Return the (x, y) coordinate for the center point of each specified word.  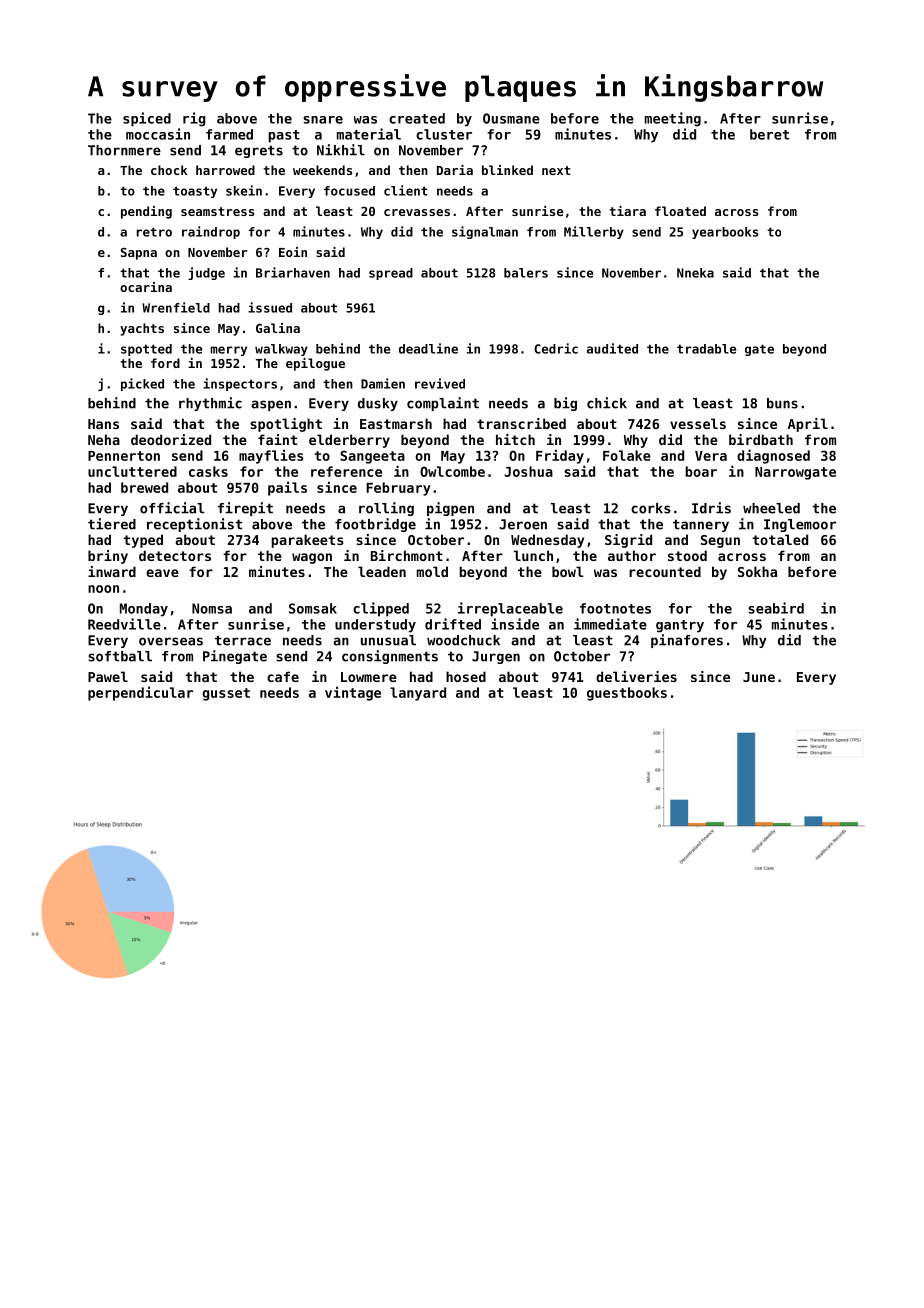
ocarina (146, 287)
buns (782, 403)
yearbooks (725, 233)
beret (769, 134)
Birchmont (407, 555)
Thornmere (124, 150)
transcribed (521, 423)
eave (162, 573)
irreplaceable (510, 609)
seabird (776, 608)
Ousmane (511, 118)
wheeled (771, 508)
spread (391, 274)
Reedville (124, 624)
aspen (271, 405)
